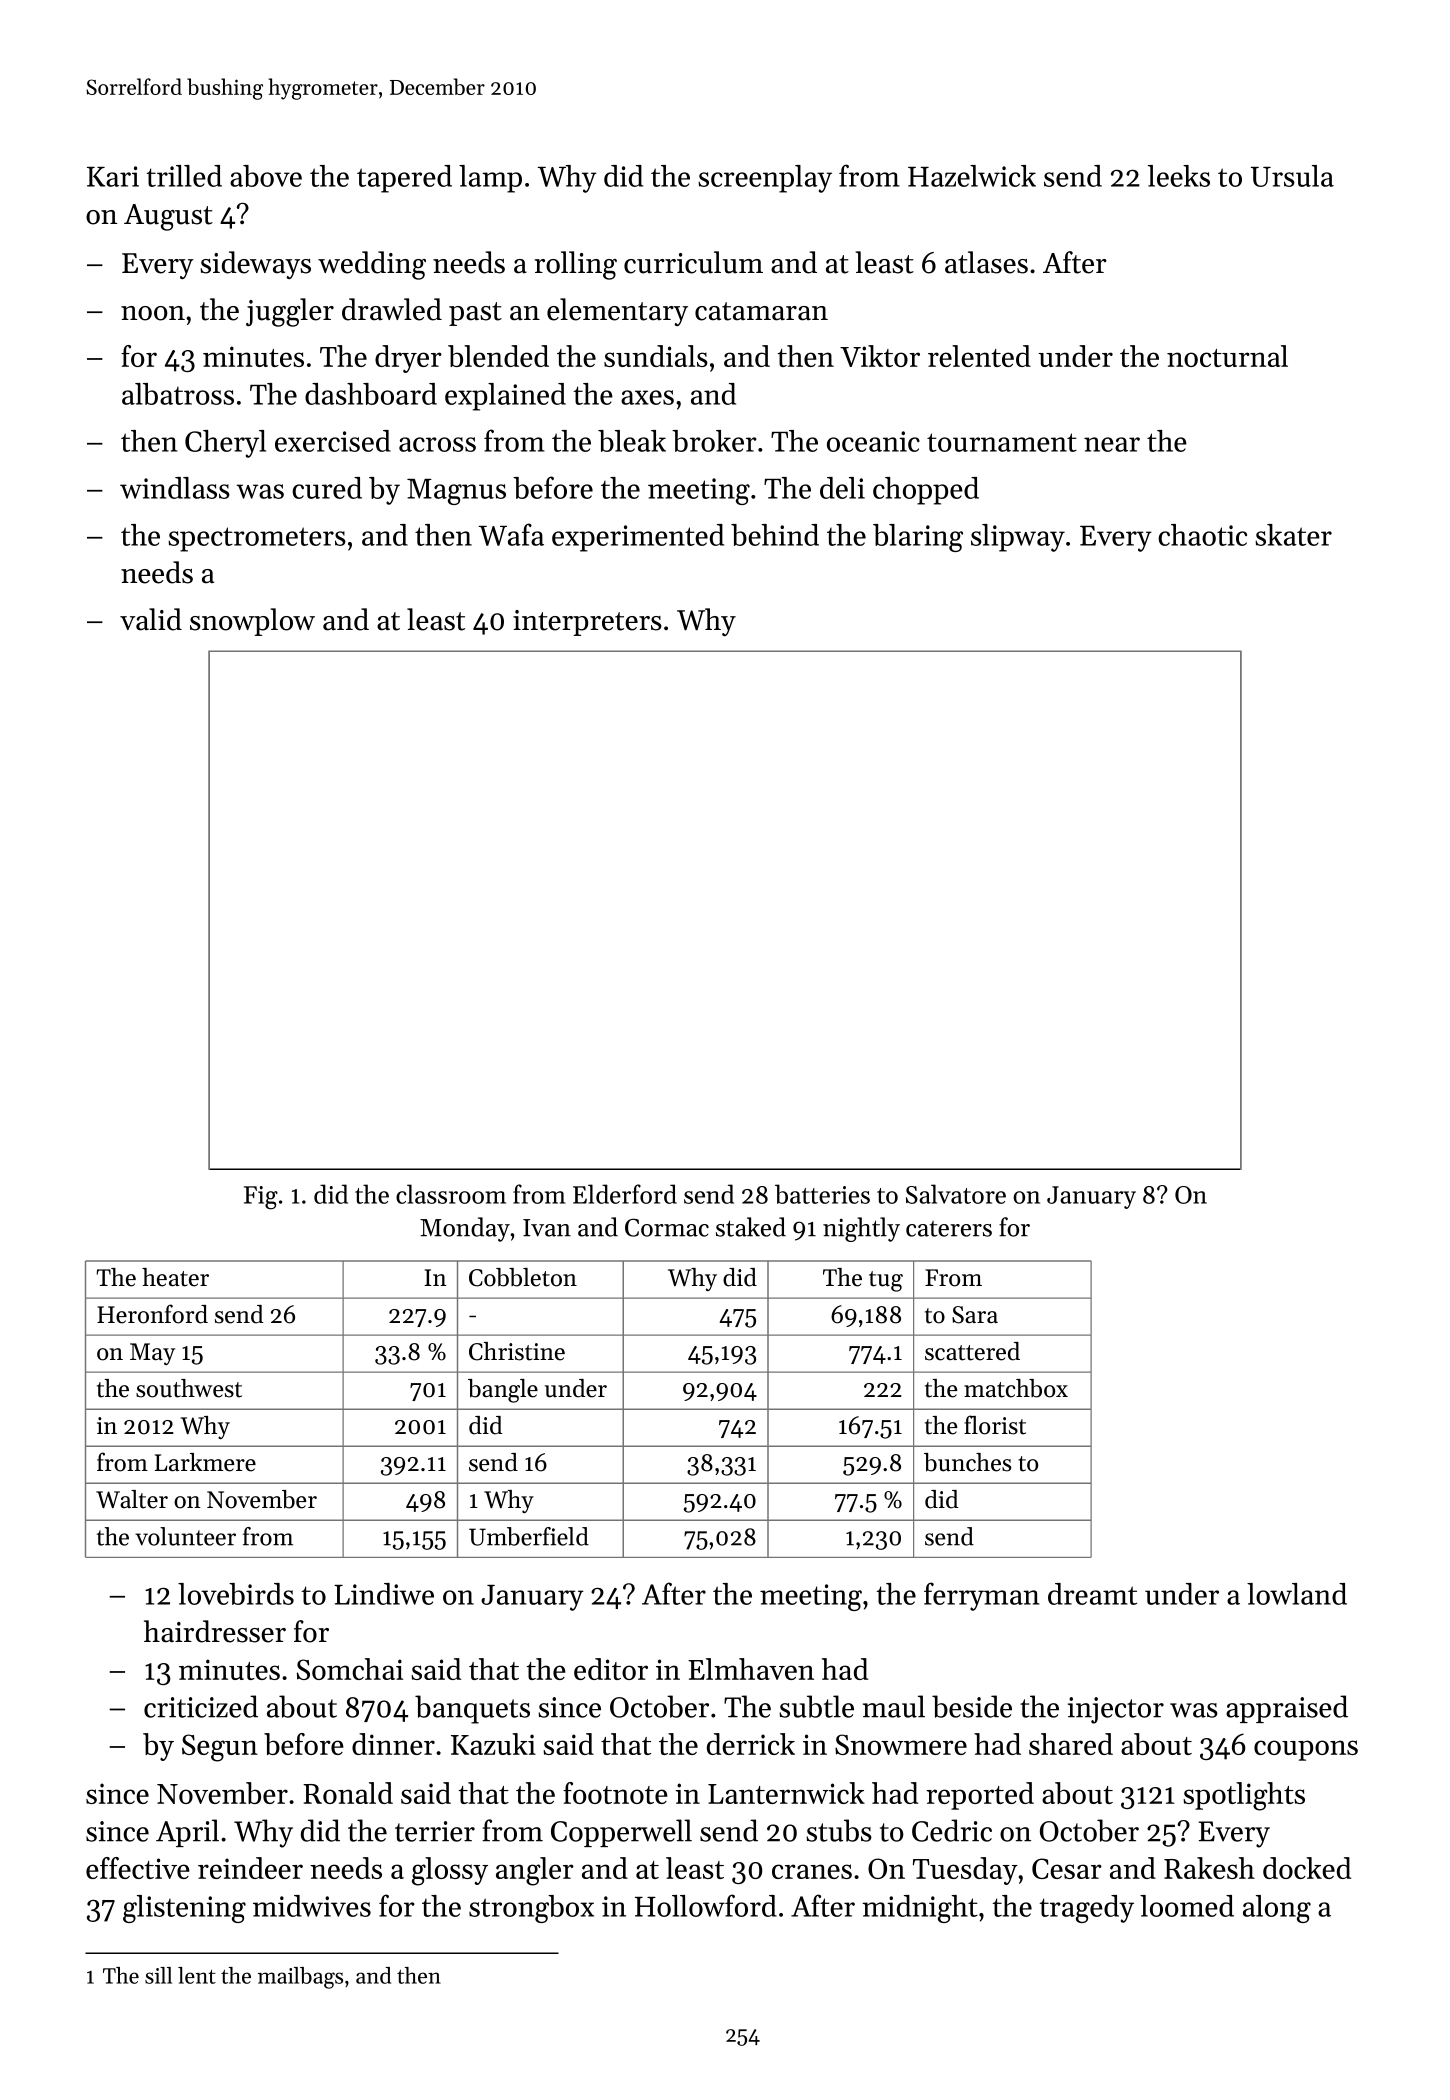  I want to click on curriculum, so click(693, 262).
